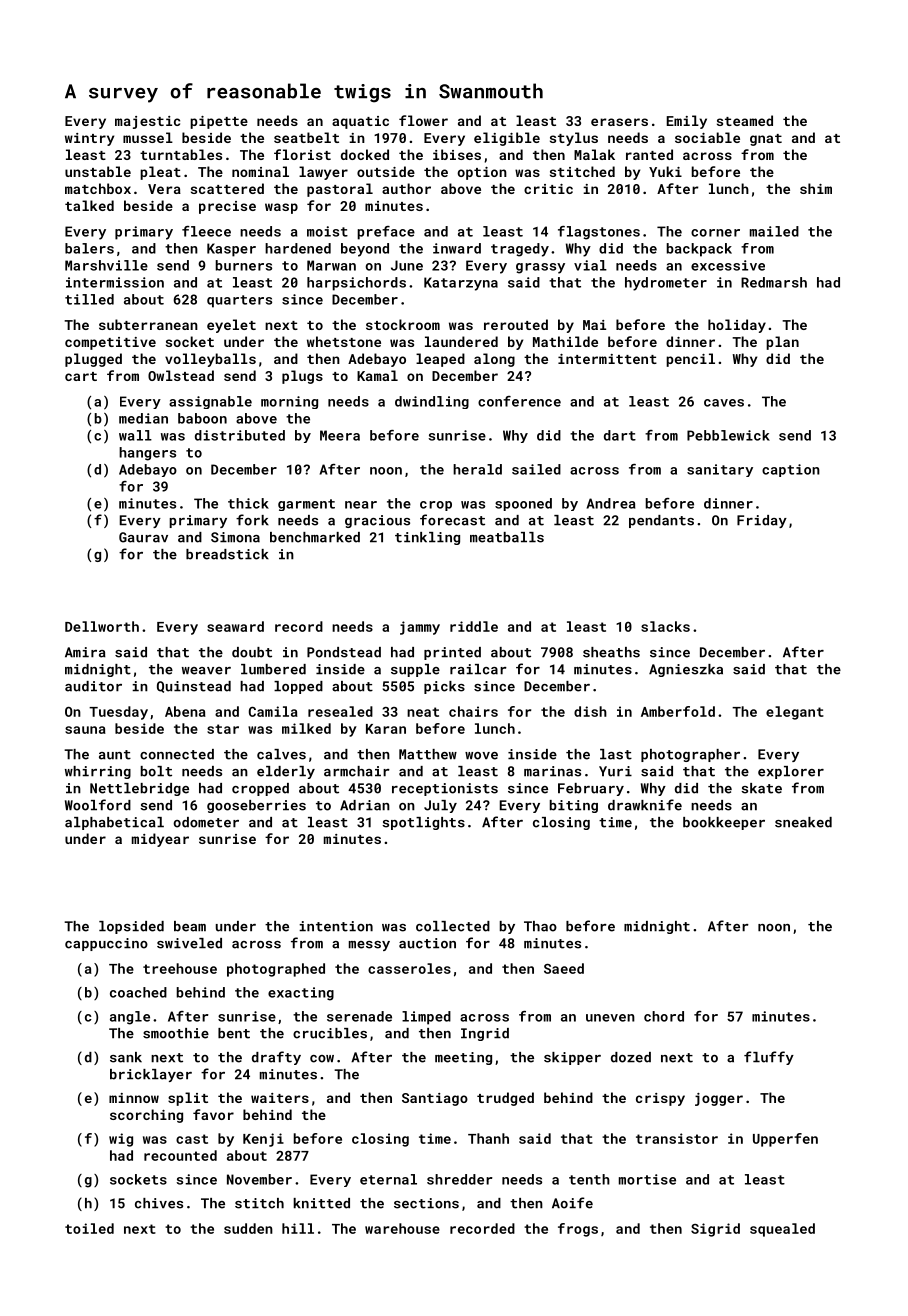 This document has height=1316, width=908. Describe the element at coordinates (699, 250) in the document. I see `backpack` at that location.
